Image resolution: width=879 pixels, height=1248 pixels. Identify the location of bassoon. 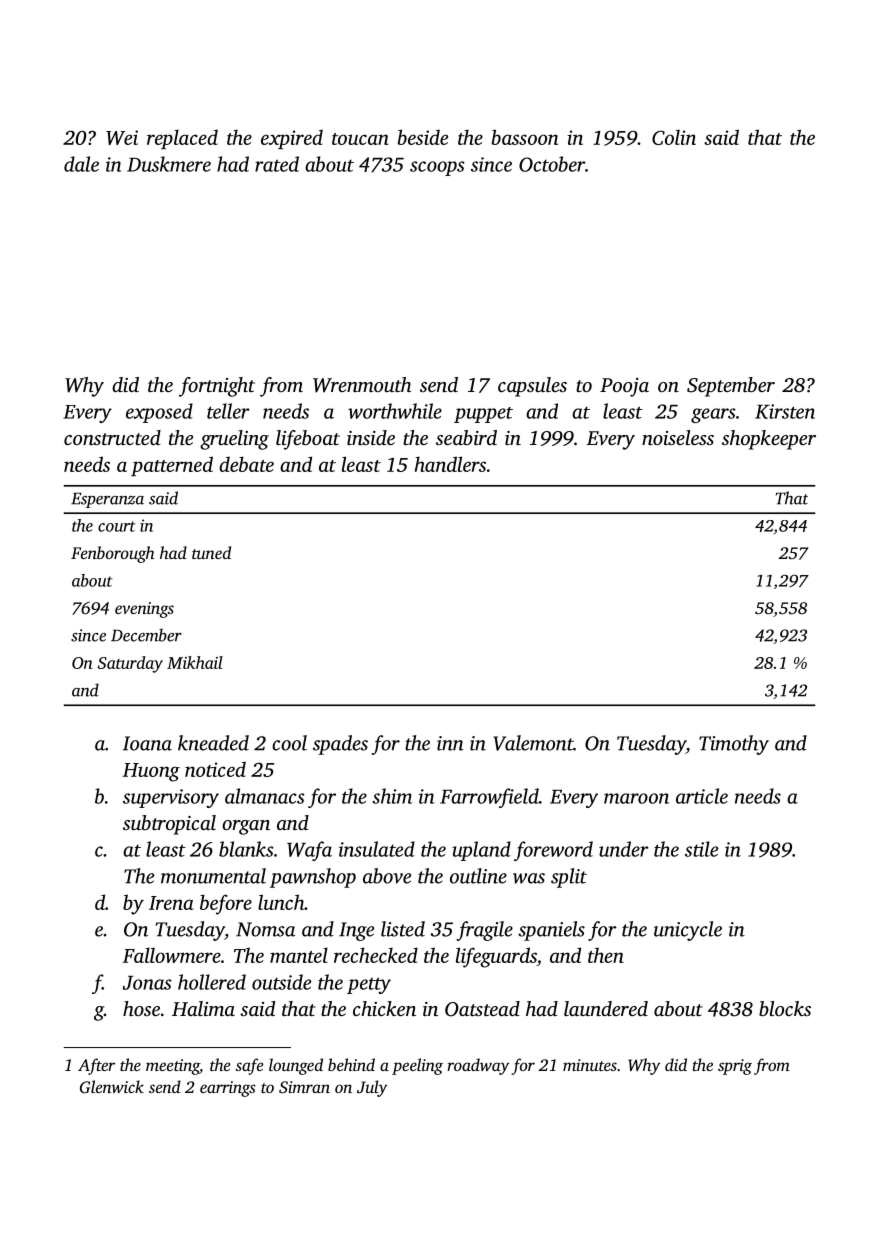
(524, 137).
